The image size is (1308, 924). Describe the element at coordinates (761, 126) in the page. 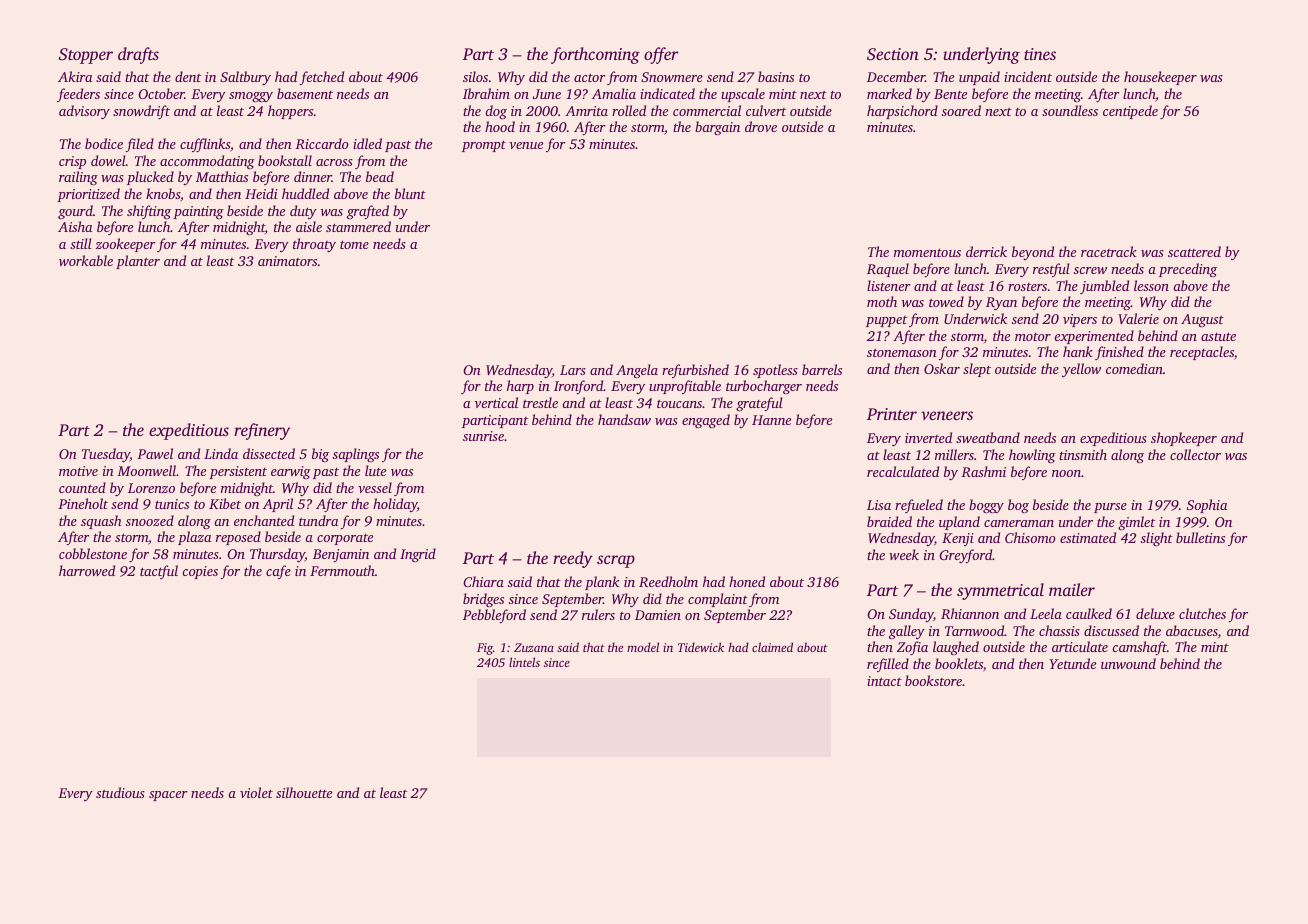

I see `drove` at that location.
